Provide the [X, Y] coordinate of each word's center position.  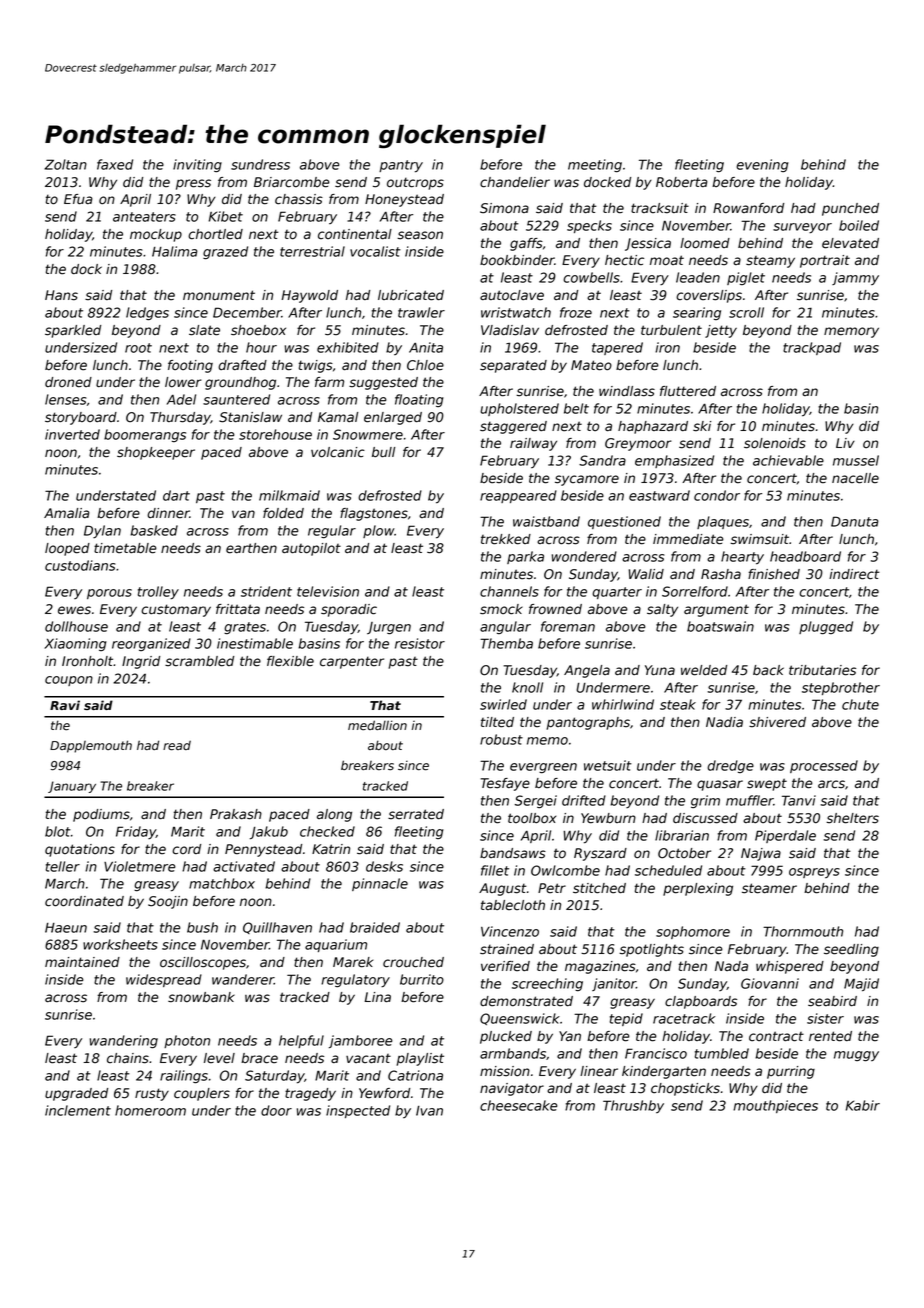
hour [261, 347]
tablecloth [513, 905]
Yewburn [608, 818]
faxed [115, 164]
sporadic [349, 610]
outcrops [415, 183]
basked [154, 530]
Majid [861, 984]
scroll [746, 312]
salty [662, 610]
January [72, 787]
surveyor [802, 228]
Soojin [168, 902]
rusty [152, 1094]
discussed [705, 818]
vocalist [375, 251]
